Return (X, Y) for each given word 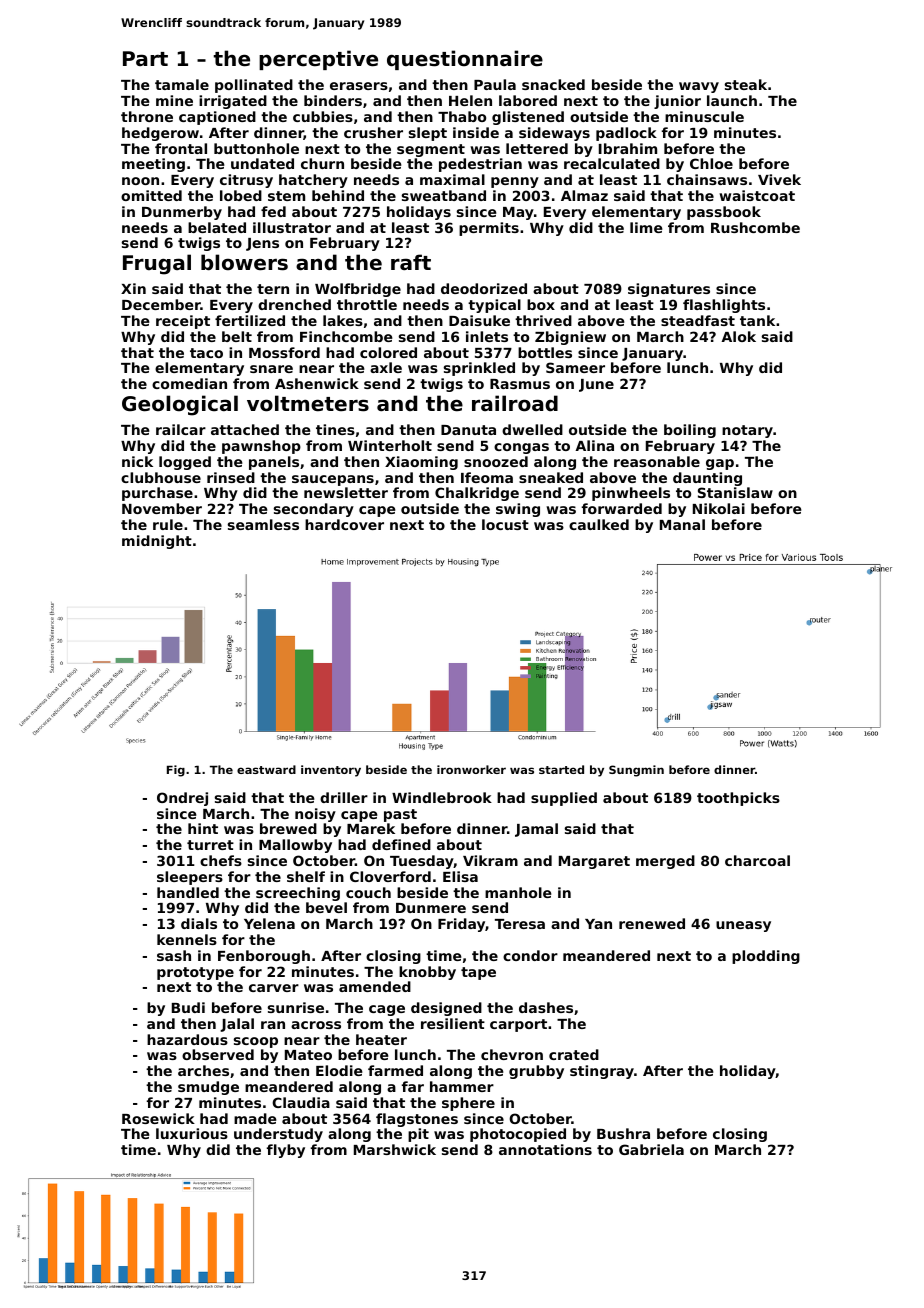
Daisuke (479, 320)
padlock (626, 134)
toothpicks (738, 799)
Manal (682, 524)
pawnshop (261, 447)
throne (147, 116)
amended (375, 986)
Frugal (157, 264)
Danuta (468, 430)
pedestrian (480, 165)
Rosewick (158, 1118)
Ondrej (182, 799)
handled (188, 892)
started (561, 769)
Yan (598, 924)
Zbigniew (570, 338)
